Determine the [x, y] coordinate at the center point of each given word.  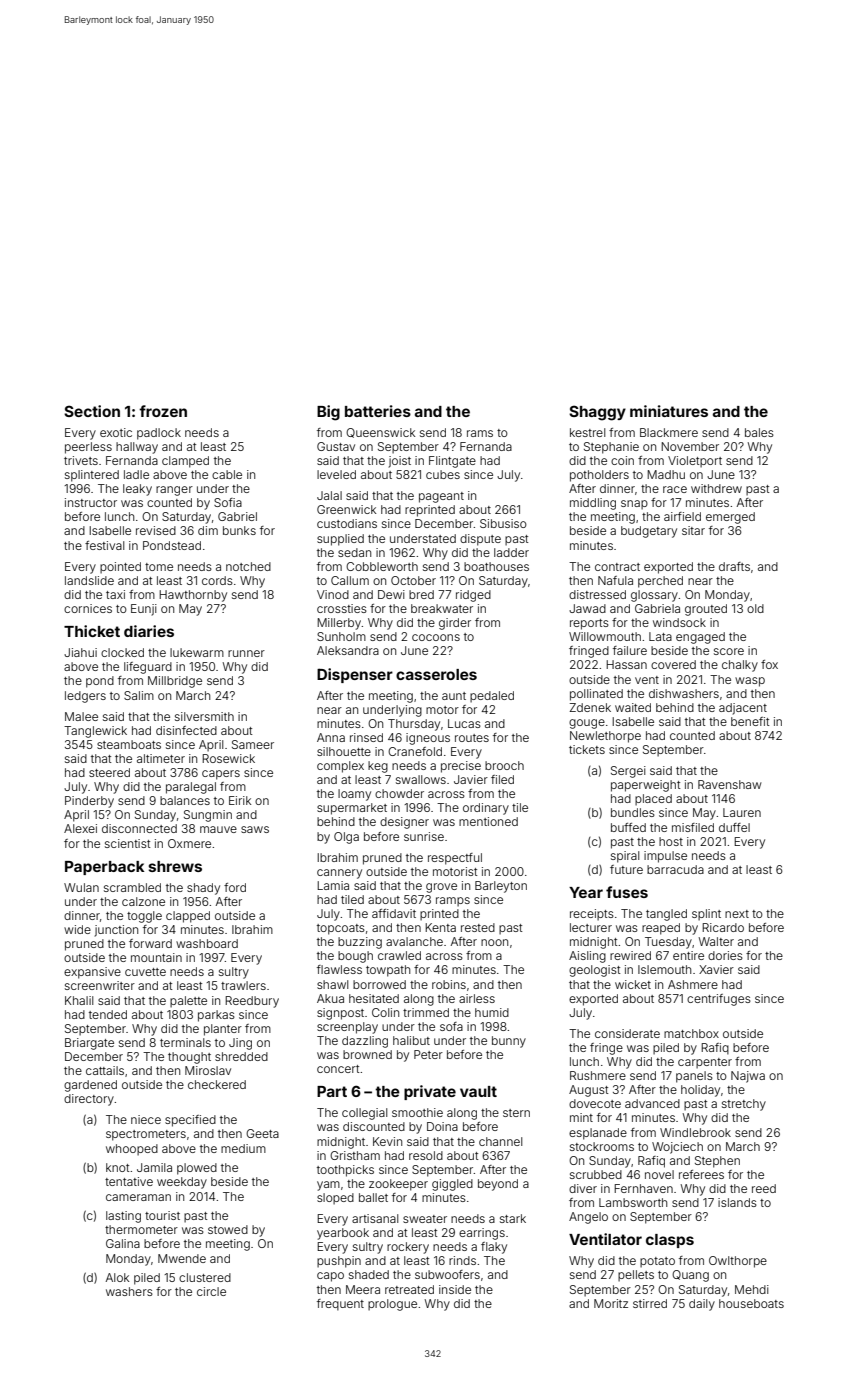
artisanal [375, 1218]
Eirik [240, 800]
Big [328, 413]
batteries [378, 411]
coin [622, 460]
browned [367, 1054]
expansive [92, 973]
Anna [331, 737]
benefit [750, 721]
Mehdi [752, 1289]
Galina [123, 1243]
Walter [716, 941]
